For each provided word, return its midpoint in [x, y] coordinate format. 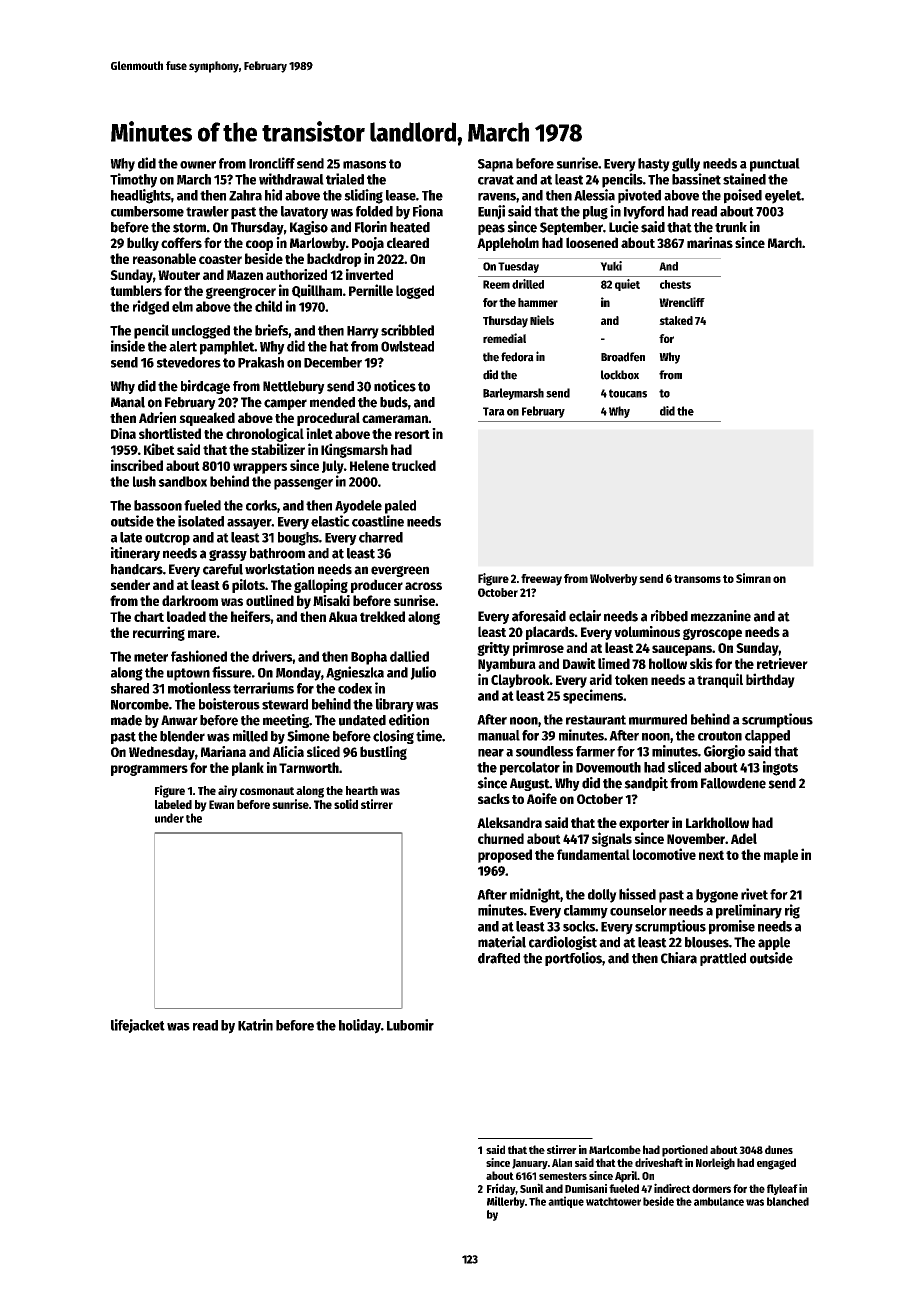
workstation [279, 569]
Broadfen [623, 357]
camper [285, 404]
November [696, 838]
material [502, 942]
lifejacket [138, 1026]
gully [686, 165]
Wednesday [162, 753]
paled [400, 507]
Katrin [255, 1025]
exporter [644, 825]
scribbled [407, 330]
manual [499, 735]
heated [410, 227]
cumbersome [147, 211]
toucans [628, 393]
